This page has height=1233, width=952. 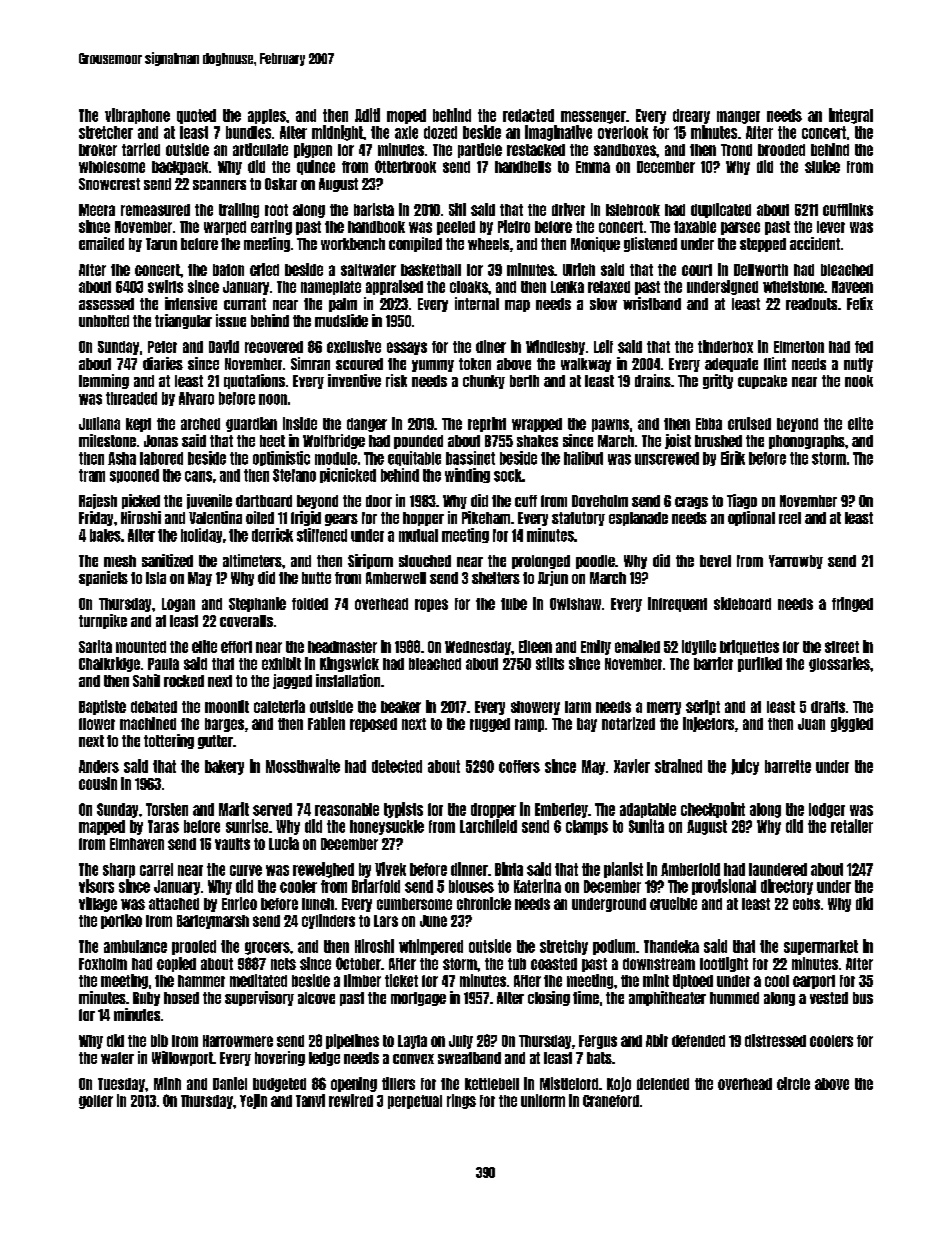 I want to click on perpetual, so click(x=415, y=1102).
